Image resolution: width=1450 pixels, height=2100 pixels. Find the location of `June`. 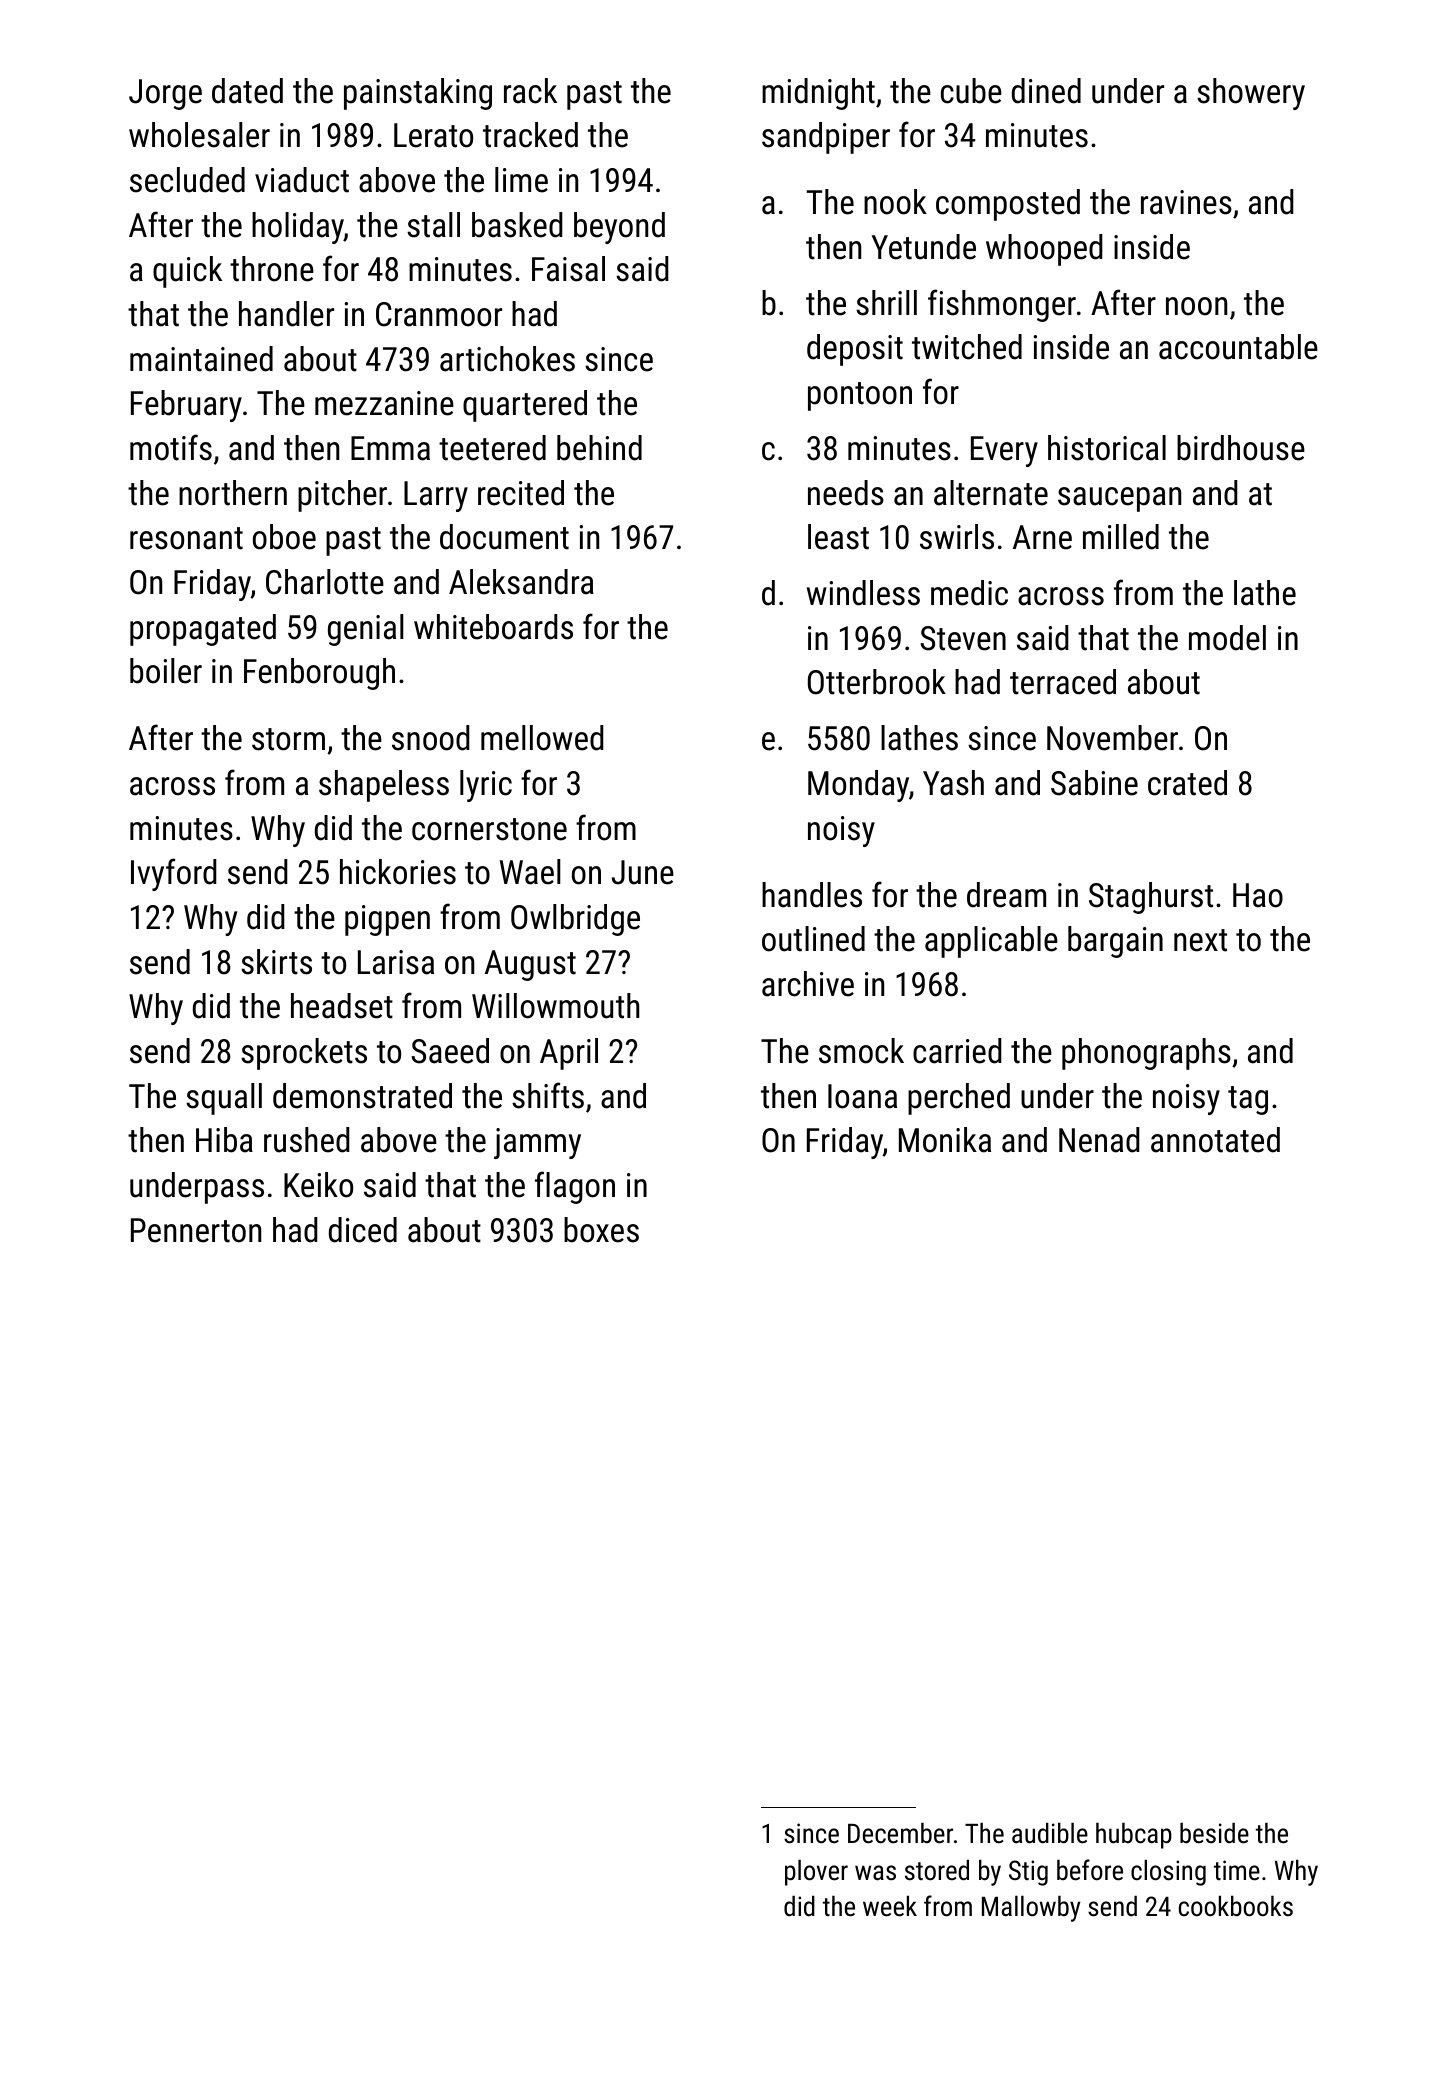

June is located at coordinates (643, 872).
